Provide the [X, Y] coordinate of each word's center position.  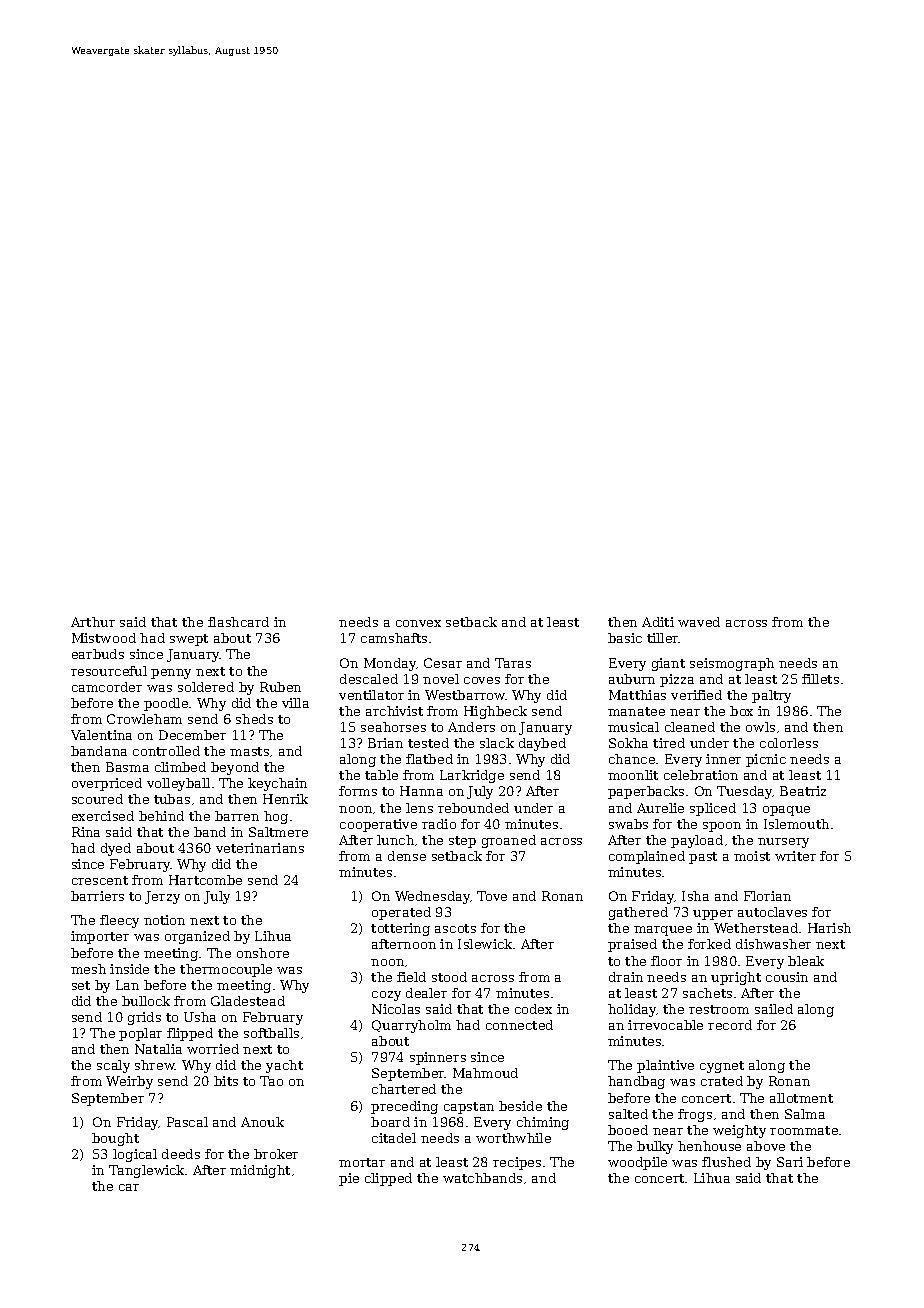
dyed [116, 849]
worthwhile [513, 1138]
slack [497, 743]
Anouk [262, 1122]
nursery [783, 843]
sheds [254, 719]
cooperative [378, 825]
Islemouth [796, 824]
